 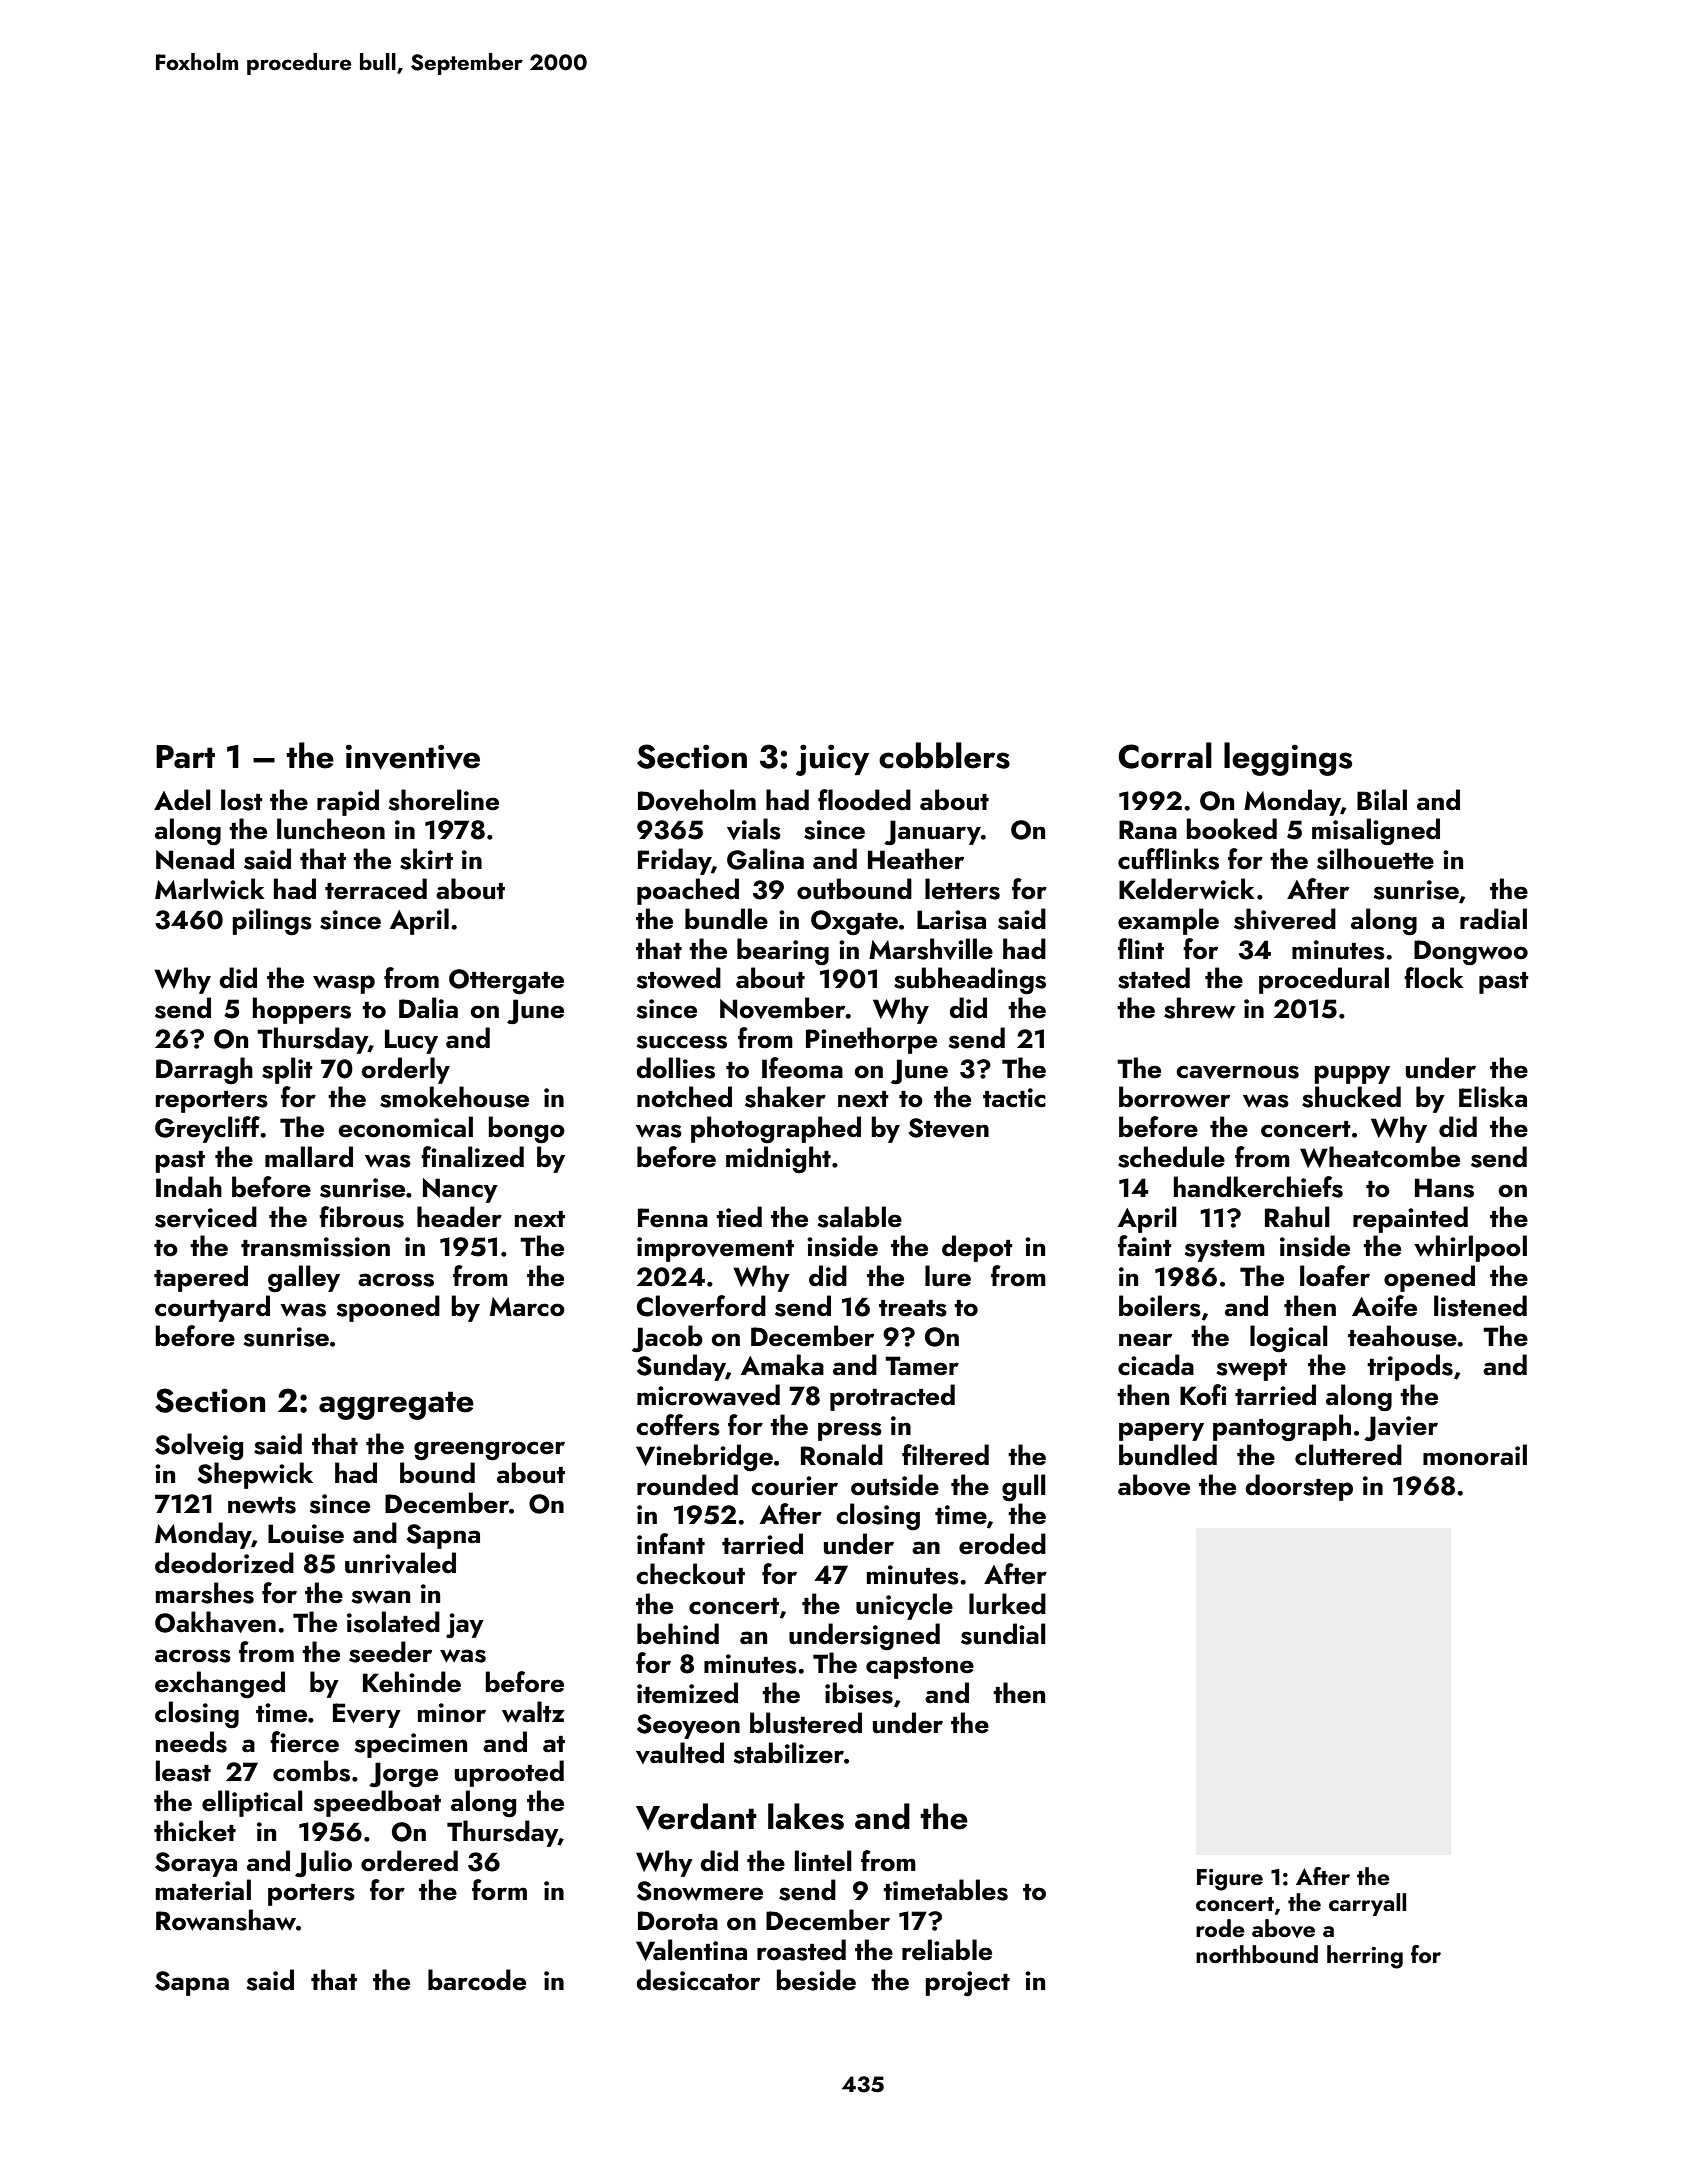 What do you see at coordinates (671, 1544) in the screenshot?
I see `infant` at bounding box center [671, 1544].
